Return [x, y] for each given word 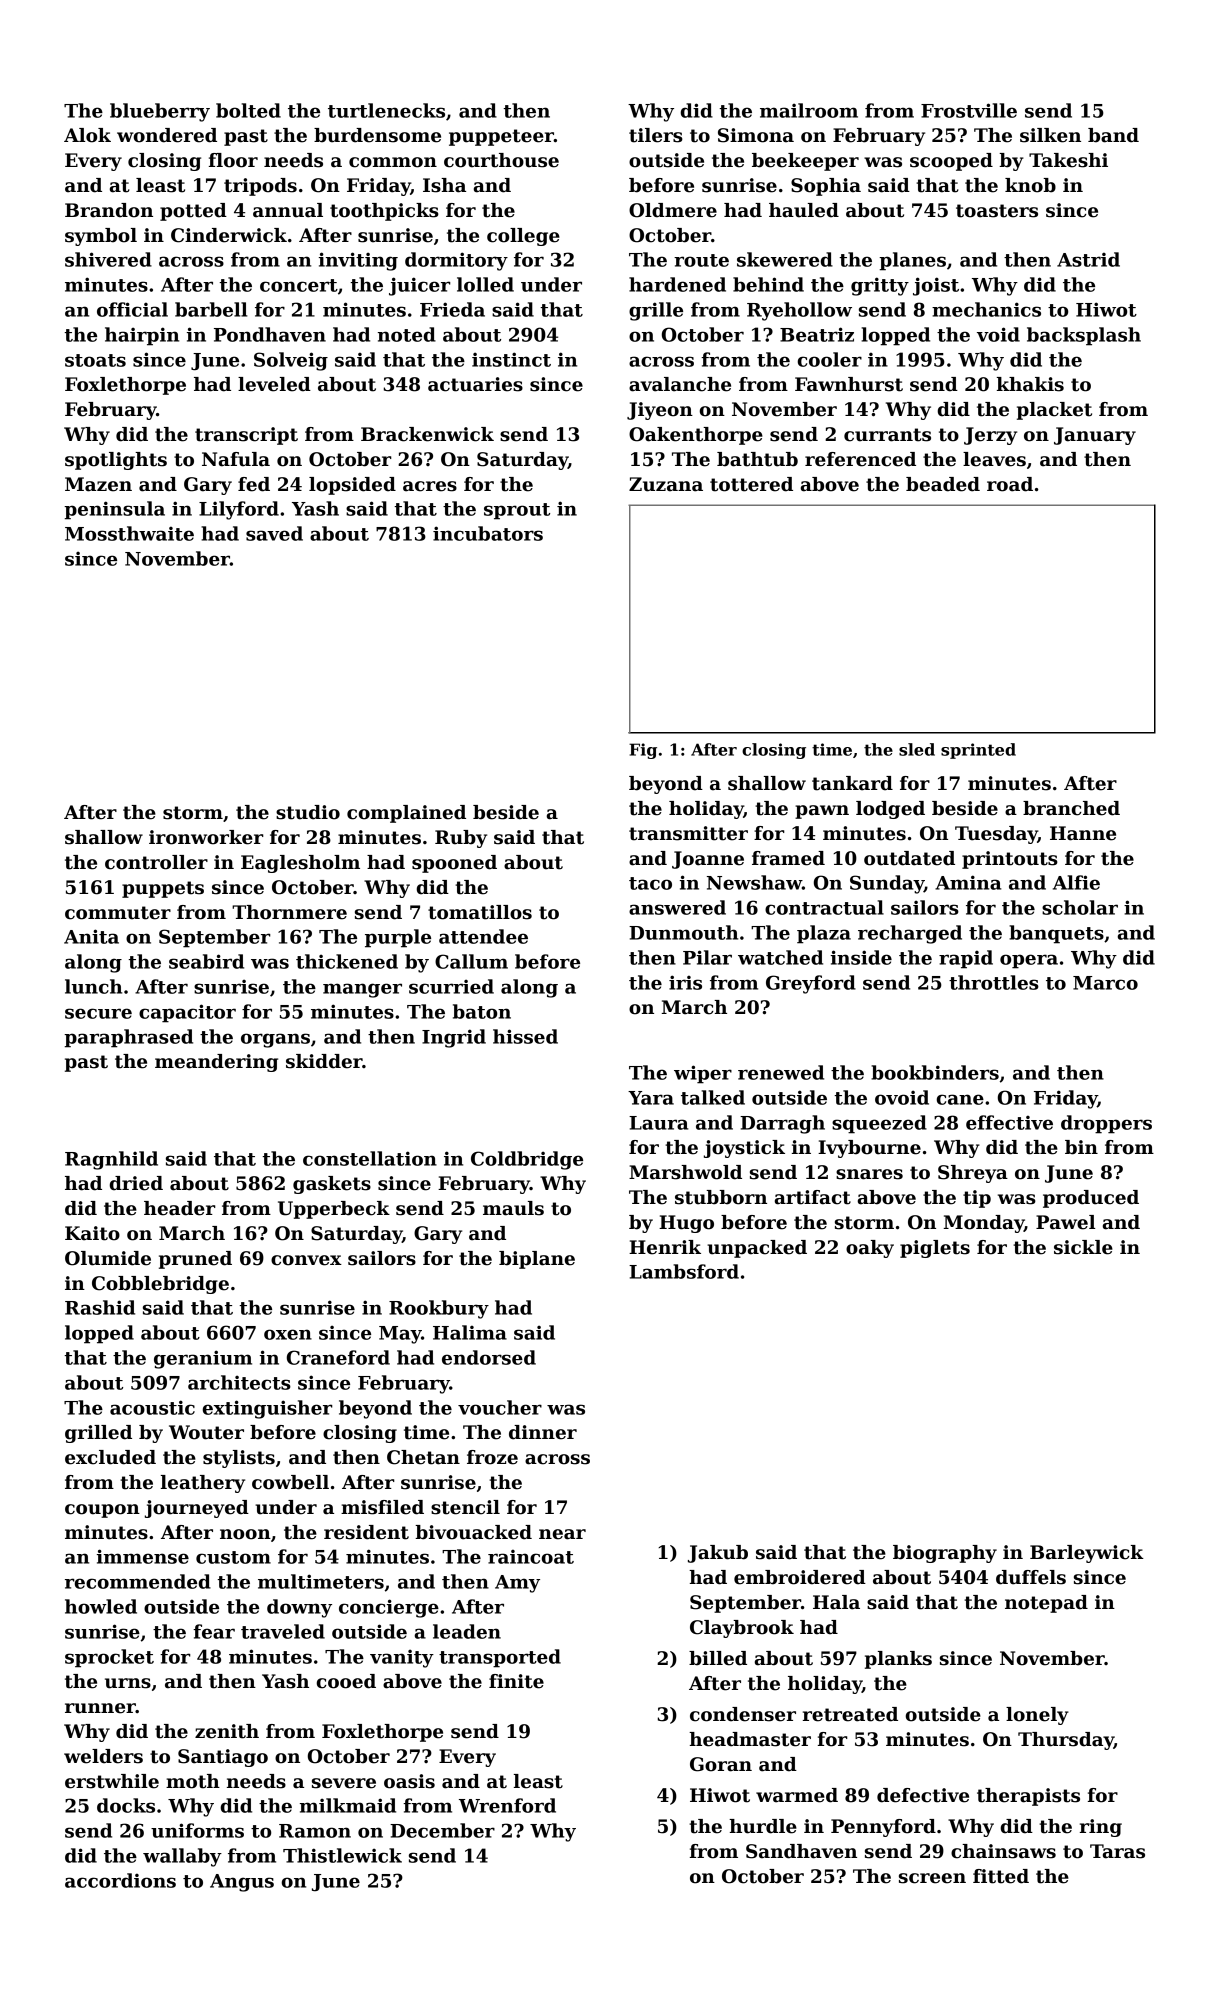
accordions [120, 1880]
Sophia [826, 187]
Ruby [461, 839]
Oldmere [673, 210]
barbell [211, 309]
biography [945, 1554]
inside [861, 957]
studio [308, 812]
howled [101, 1606]
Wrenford [507, 1805]
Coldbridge [527, 1160]
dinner [543, 1432]
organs [275, 1040]
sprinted [978, 751]
